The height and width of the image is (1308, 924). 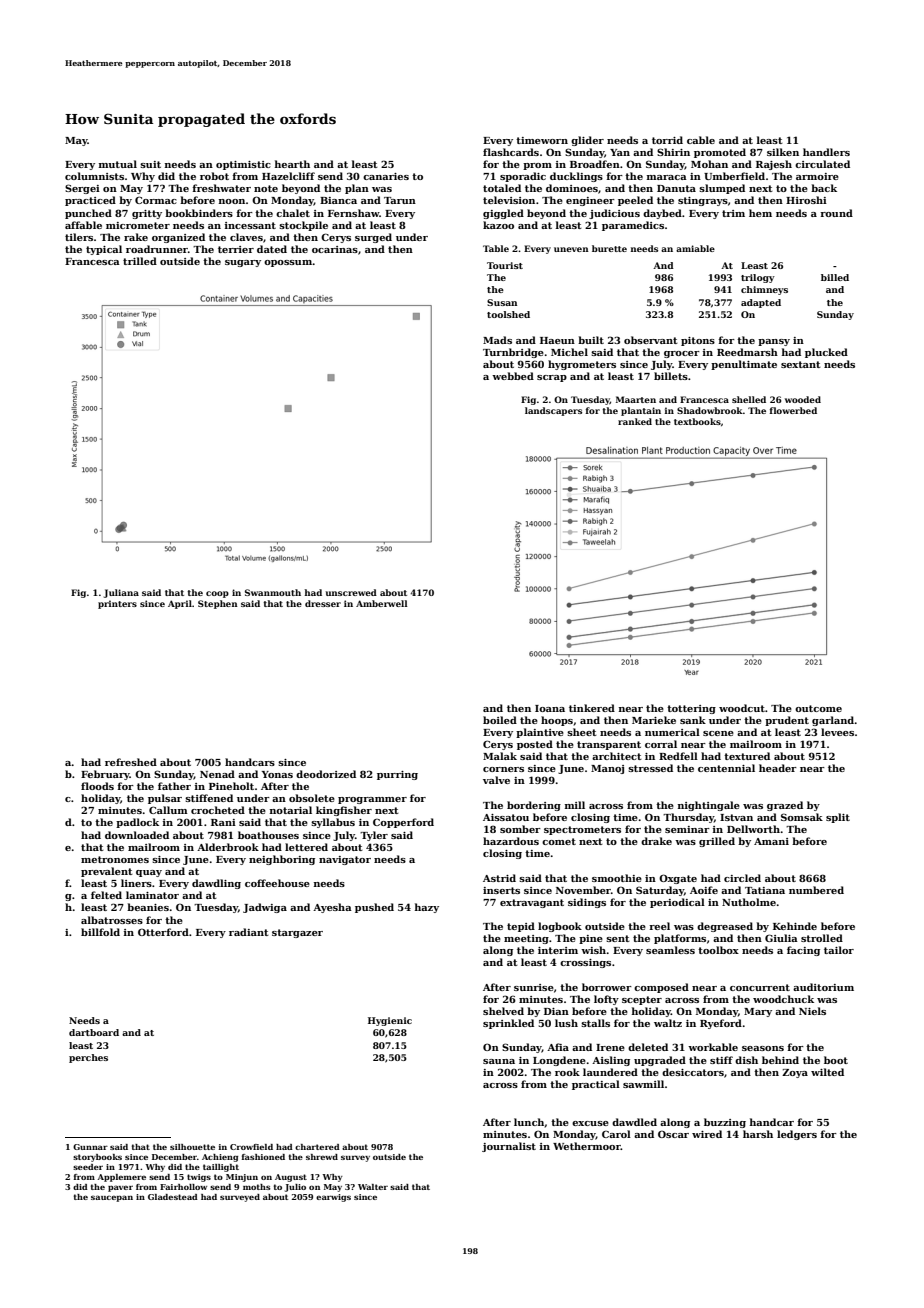 What do you see at coordinates (818, 708) in the image?
I see `outcome` at bounding box center [818, 708].
